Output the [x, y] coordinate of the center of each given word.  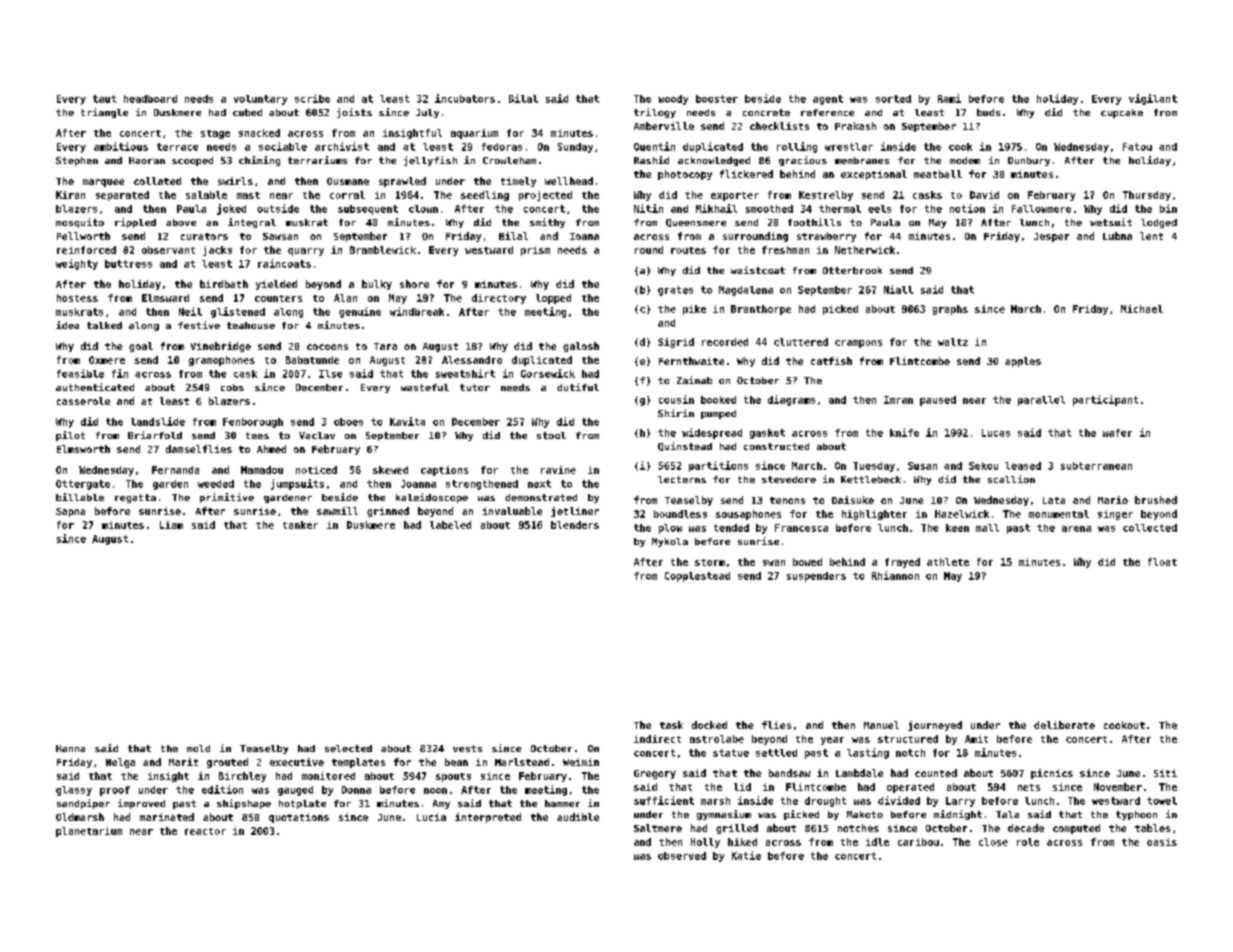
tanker [300, 525]
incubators [465, 98]
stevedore [789, 479]
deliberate [1064, 725]
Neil [190, 311]
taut [104, 99]
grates [675, 291]
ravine [558, 470]
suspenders [816, 577]
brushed [1156, 500]
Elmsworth [83, 449]
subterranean [1096, 466]
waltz [953, 342]
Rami [949, 98]
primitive [227, 498]
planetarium [89, 832]
